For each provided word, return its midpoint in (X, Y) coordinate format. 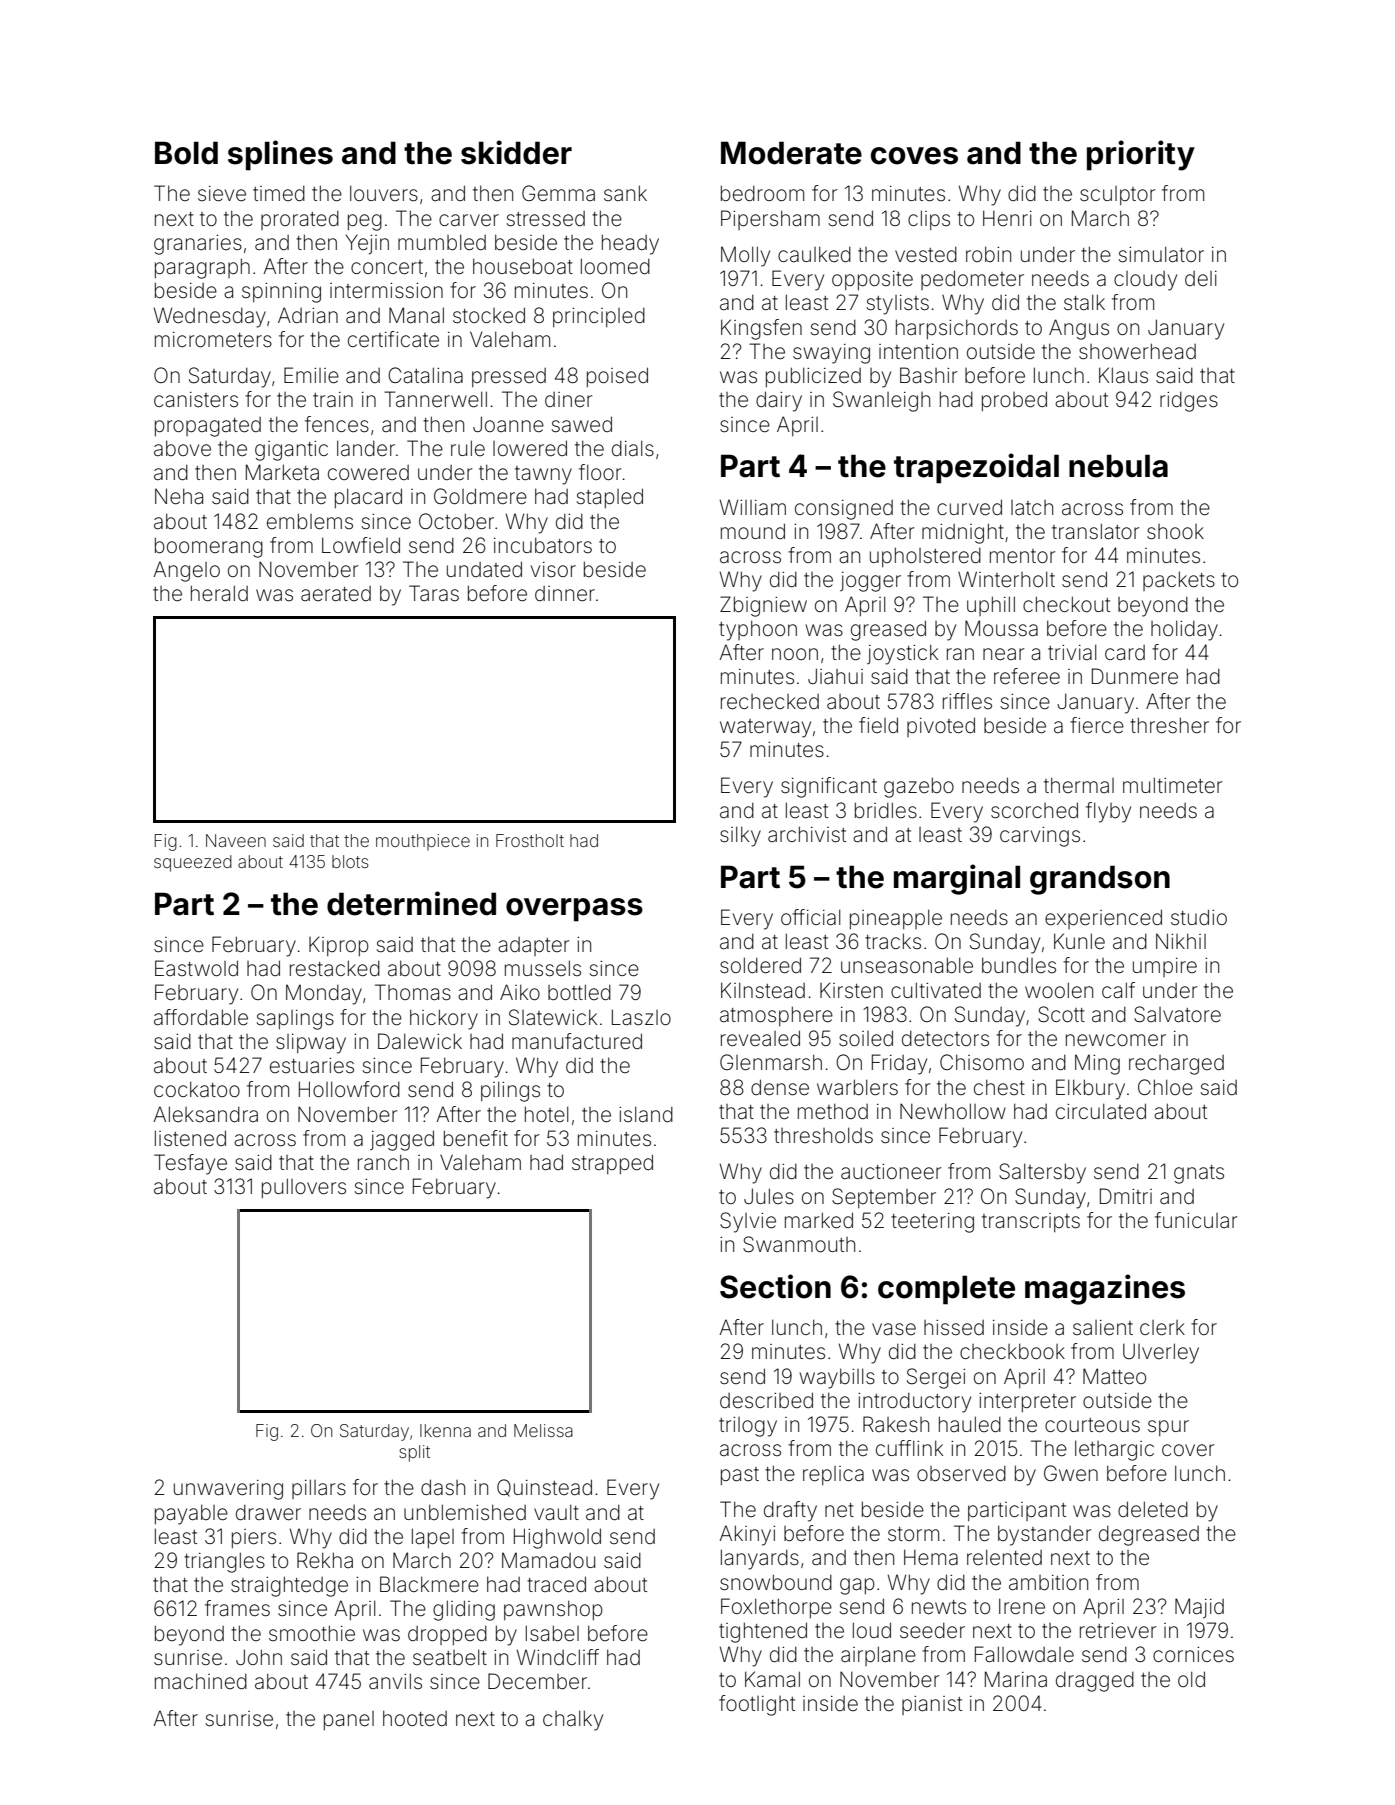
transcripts (1031, 1222)
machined (201, 1681)
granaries (198, 245)
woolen (1059, 990)
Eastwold (196, 968)
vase (894, 1329)
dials (633, 448)
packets (1179, 581)
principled (599, 317)
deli (1201, 278)
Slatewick (553, 1017)
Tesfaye (190, 1164)
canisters (196, 400)
